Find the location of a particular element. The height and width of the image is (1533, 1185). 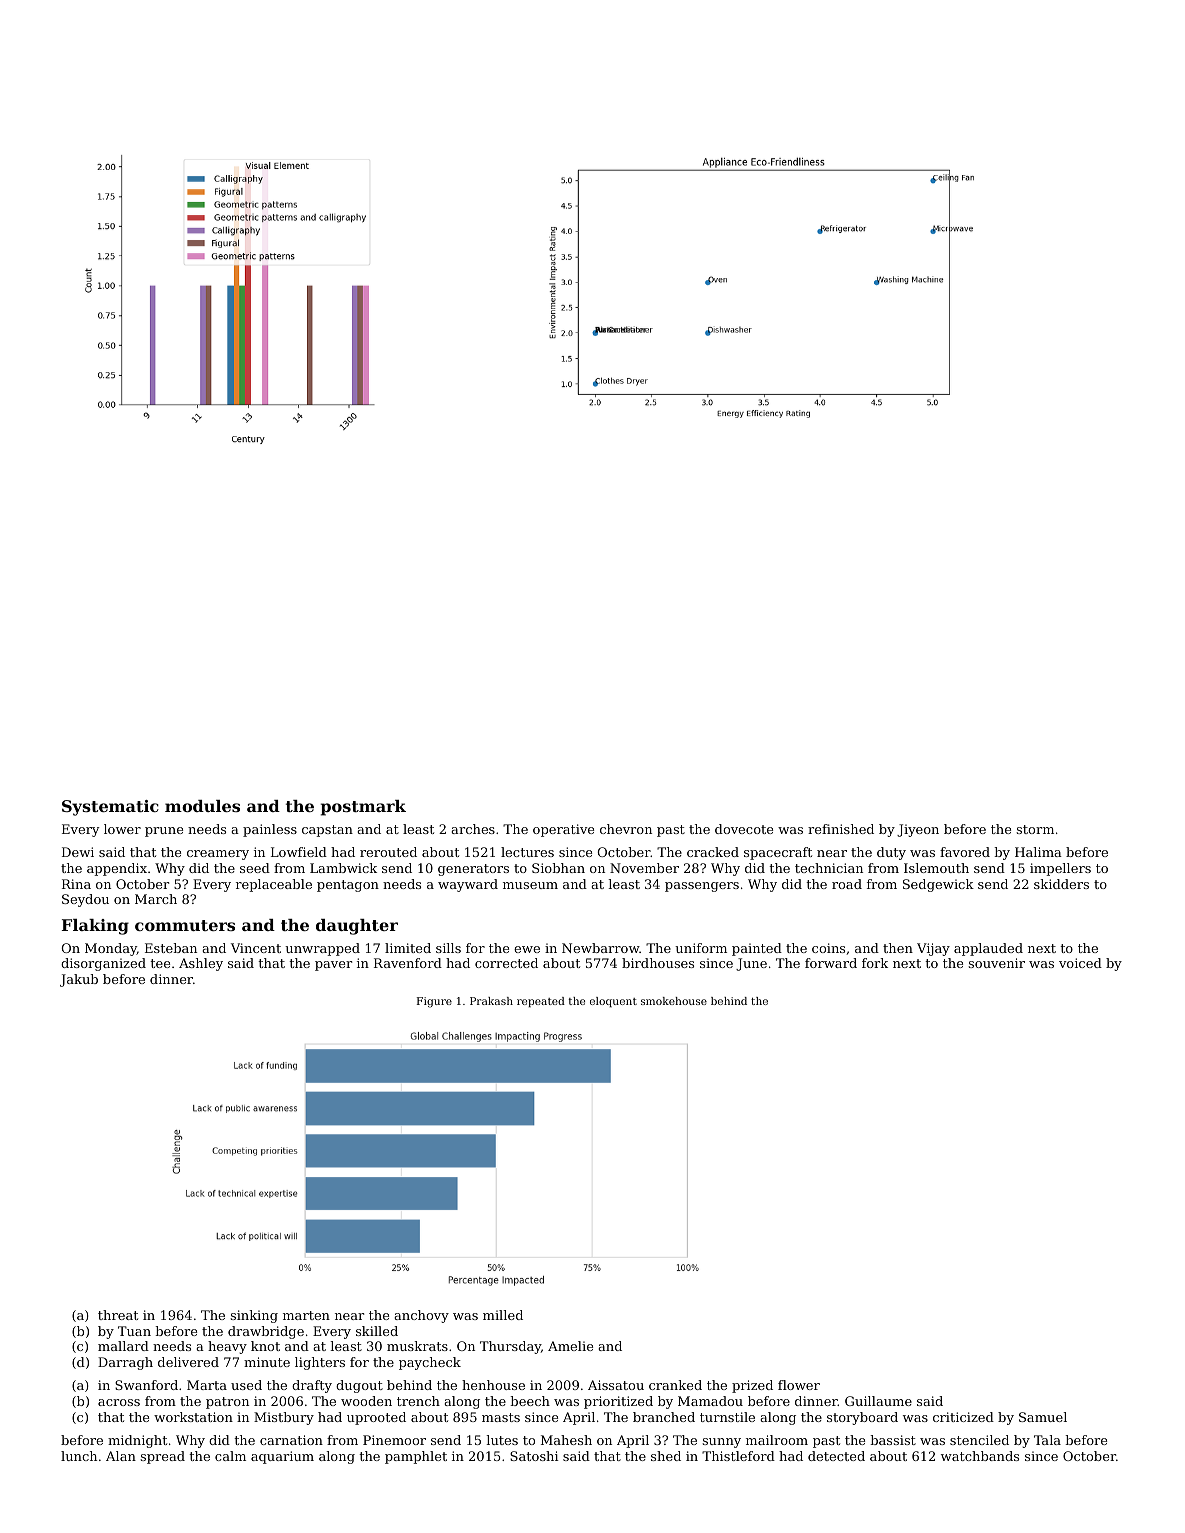

Samuel is located at coordinates (1043, 1417).
